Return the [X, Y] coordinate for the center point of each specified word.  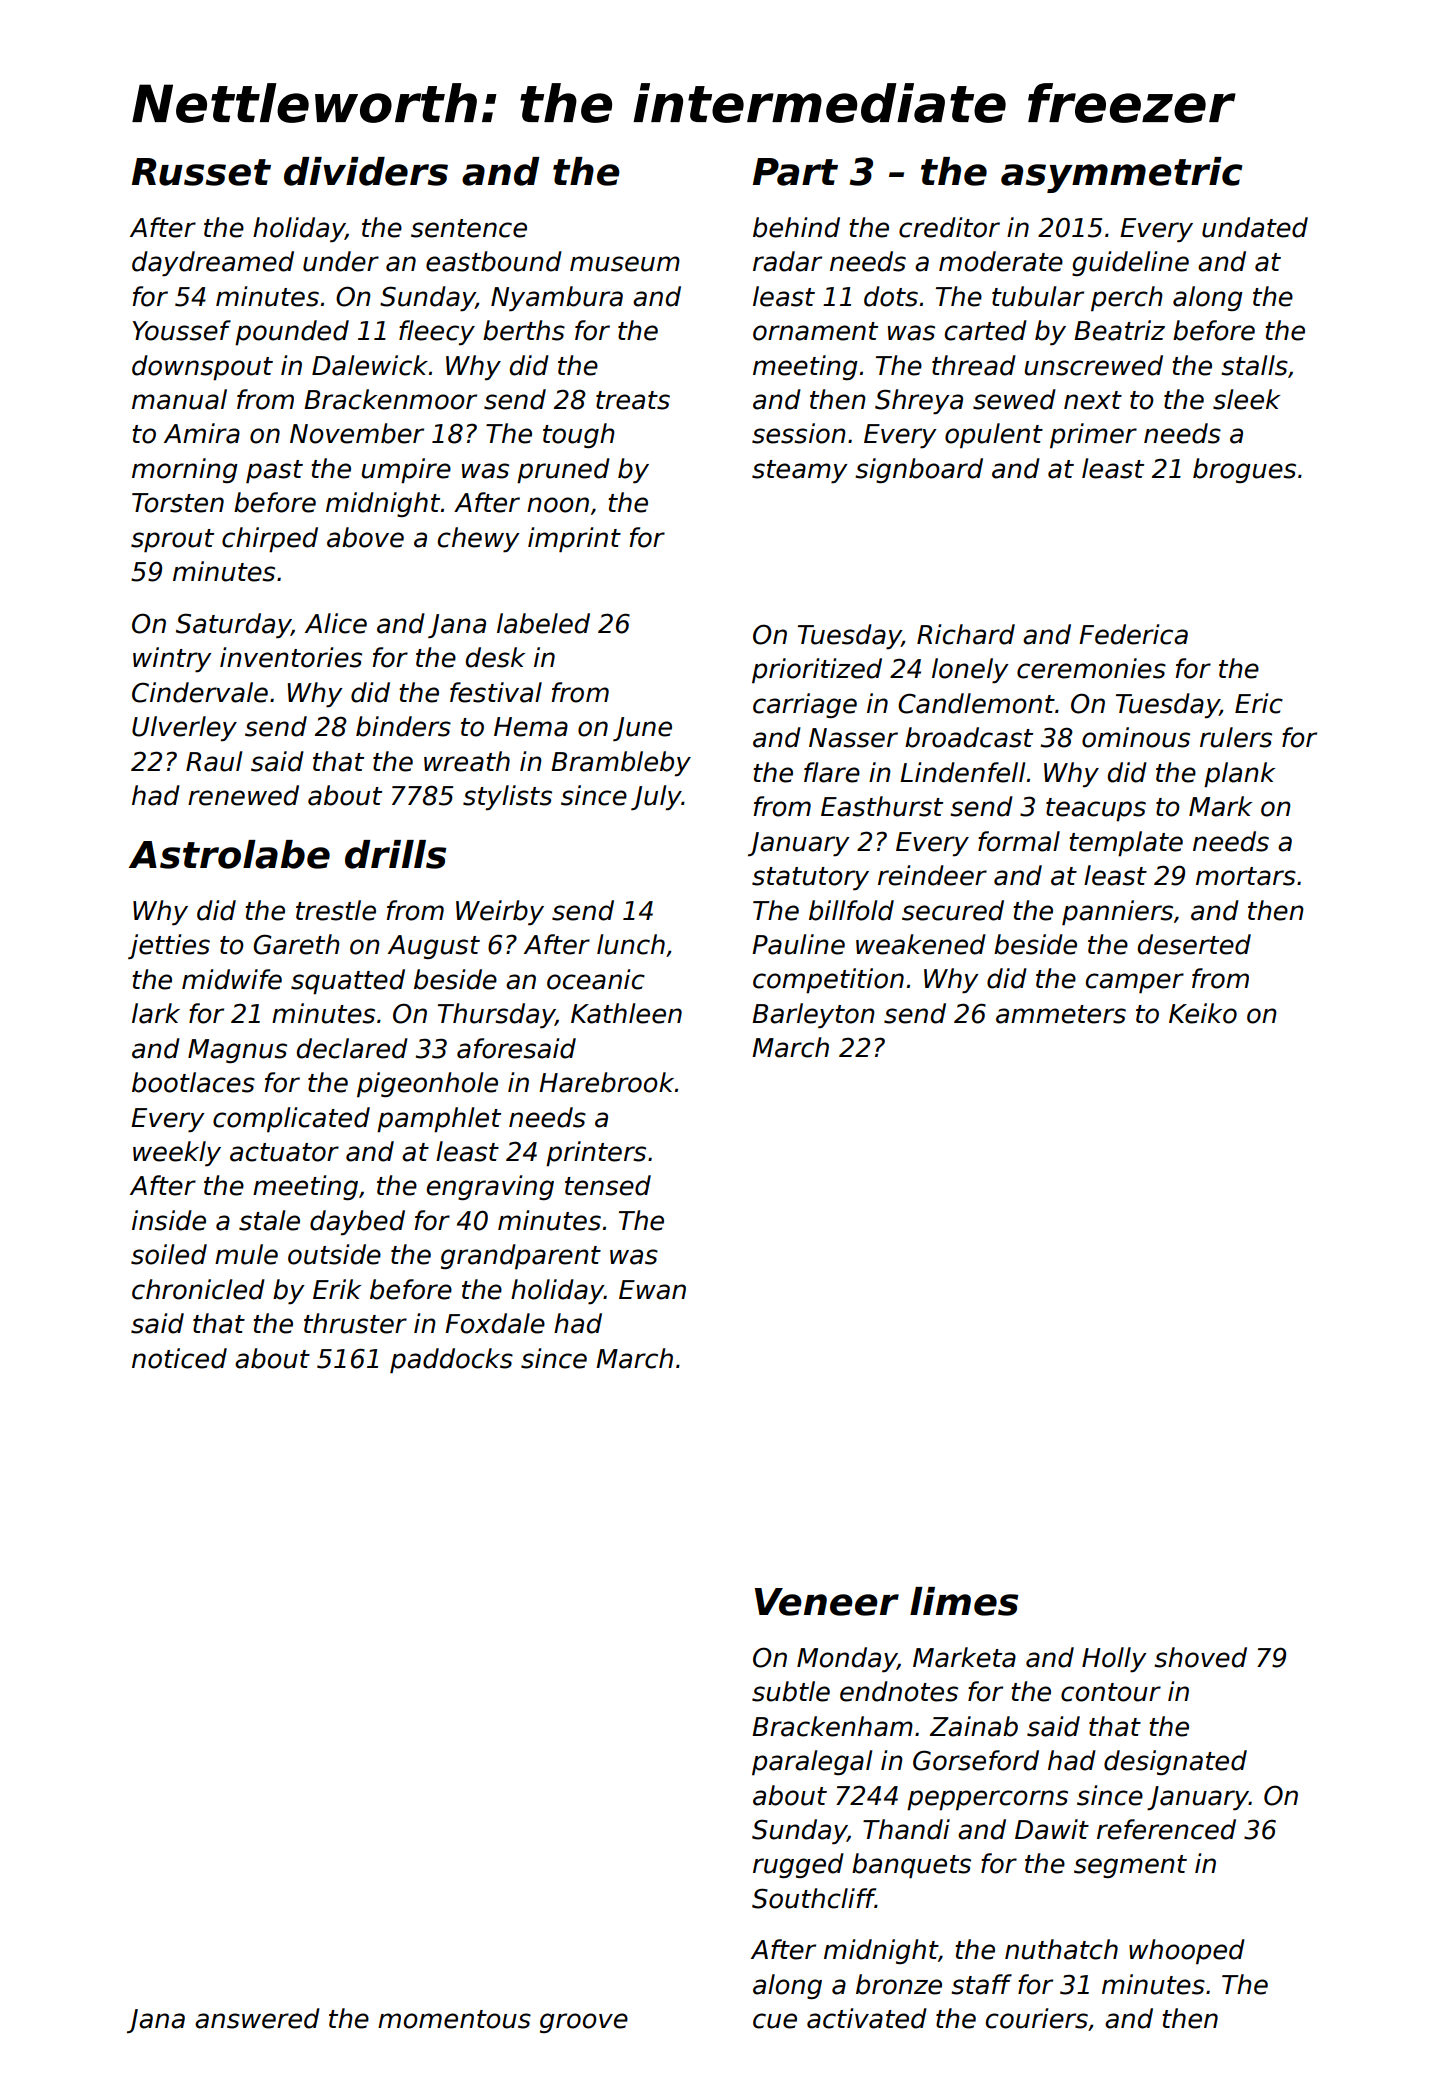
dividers [366, 171]
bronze [899, 1984]
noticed [179, 1358]
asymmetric [1121, 175]
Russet [201, 172]
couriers [1037, 2018]
